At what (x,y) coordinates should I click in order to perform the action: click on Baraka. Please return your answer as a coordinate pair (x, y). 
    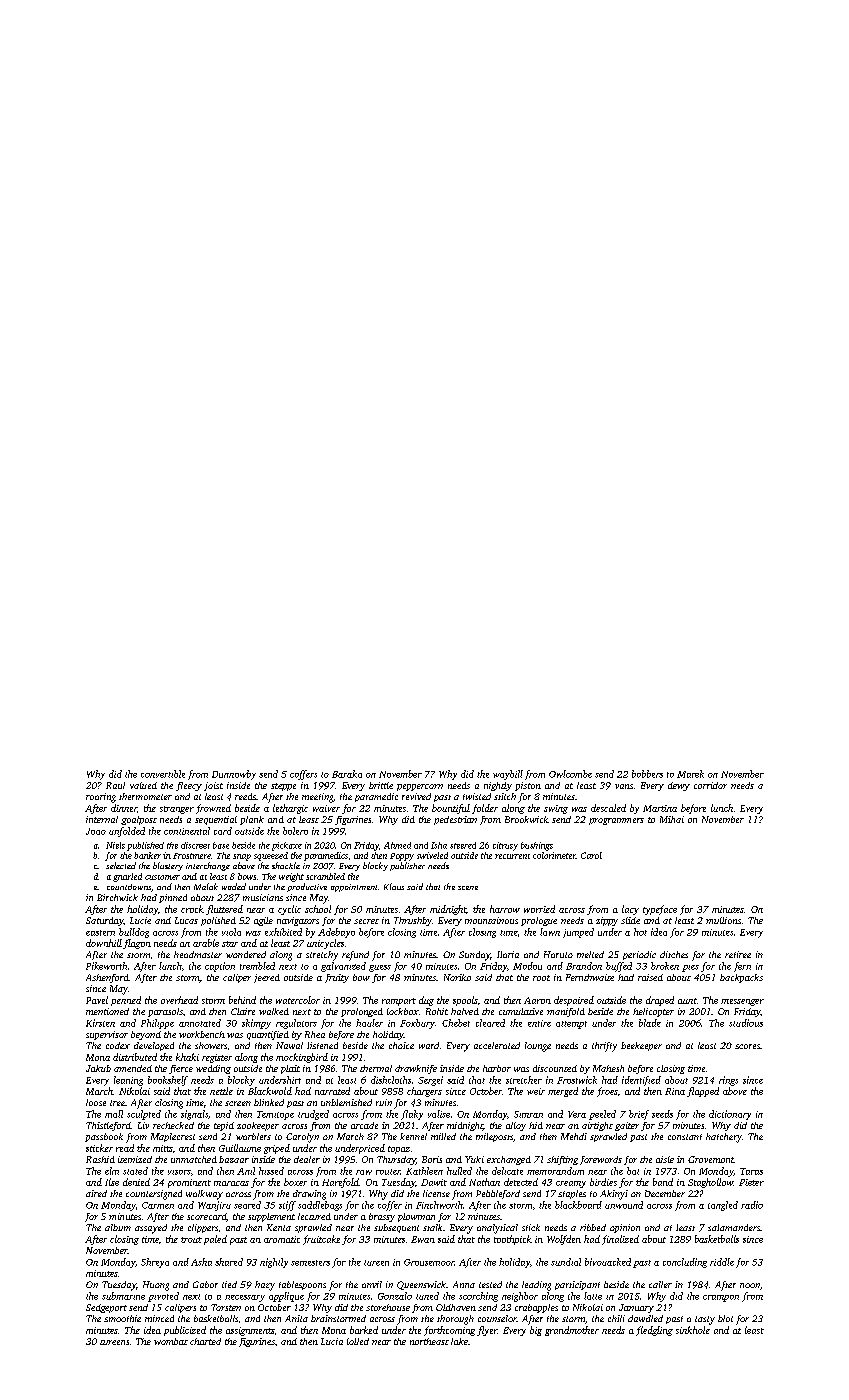
    Looking at the image, I should click on (347, 774).
